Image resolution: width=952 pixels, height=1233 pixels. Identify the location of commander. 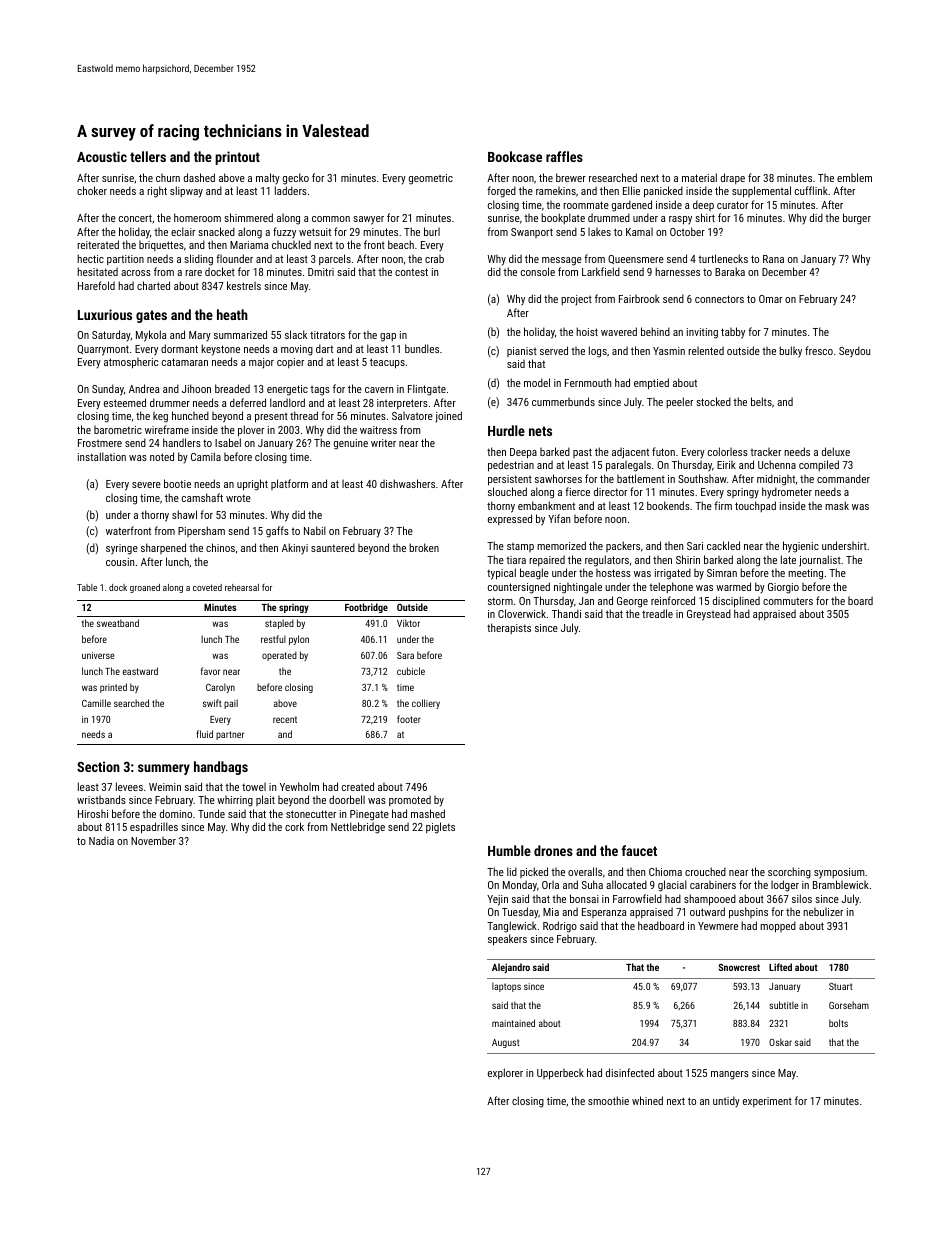
(843, 478).
